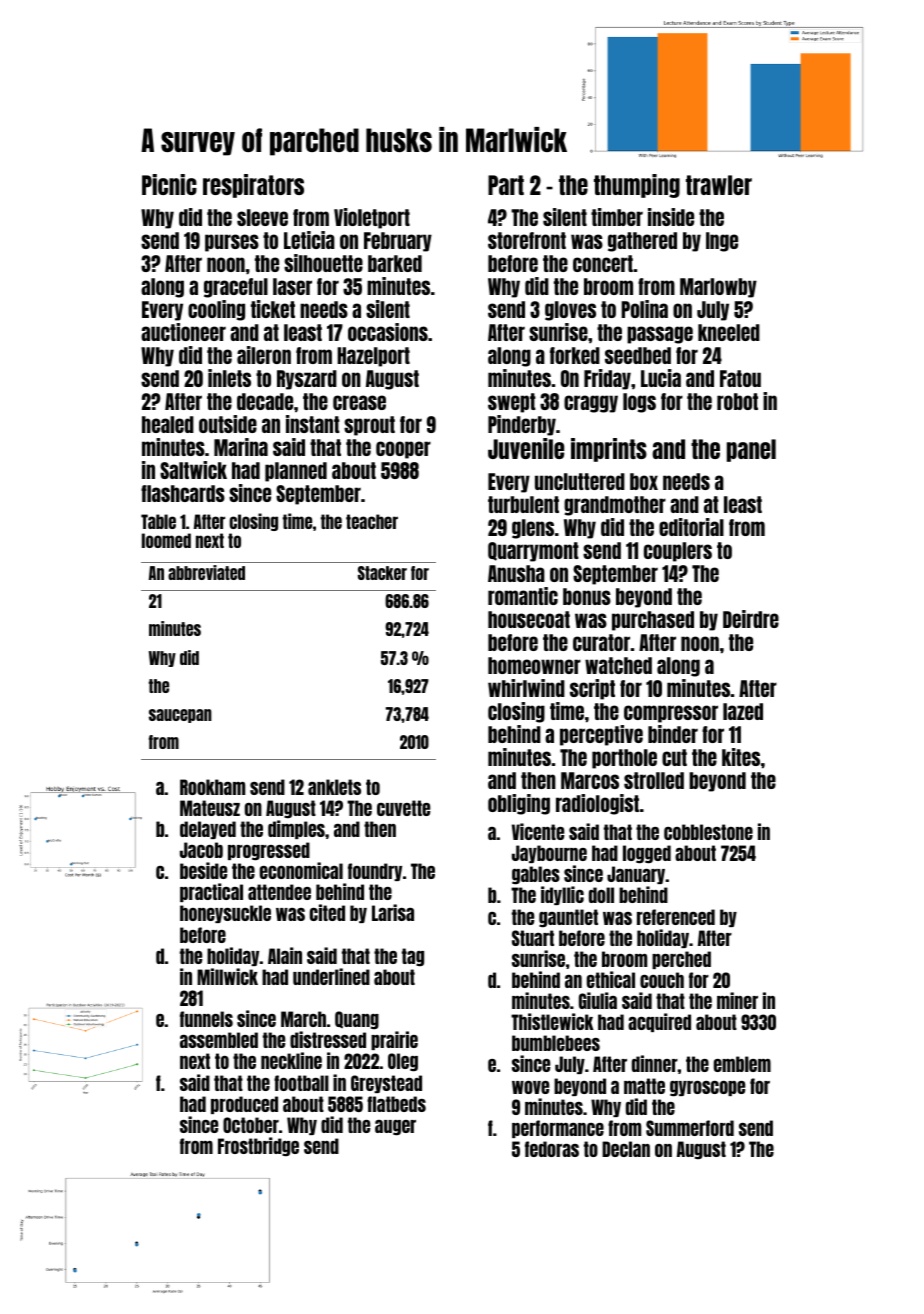  Describe the element at coordinates (526, 448) in the screenshot. I see `Juvenile` at that location.
